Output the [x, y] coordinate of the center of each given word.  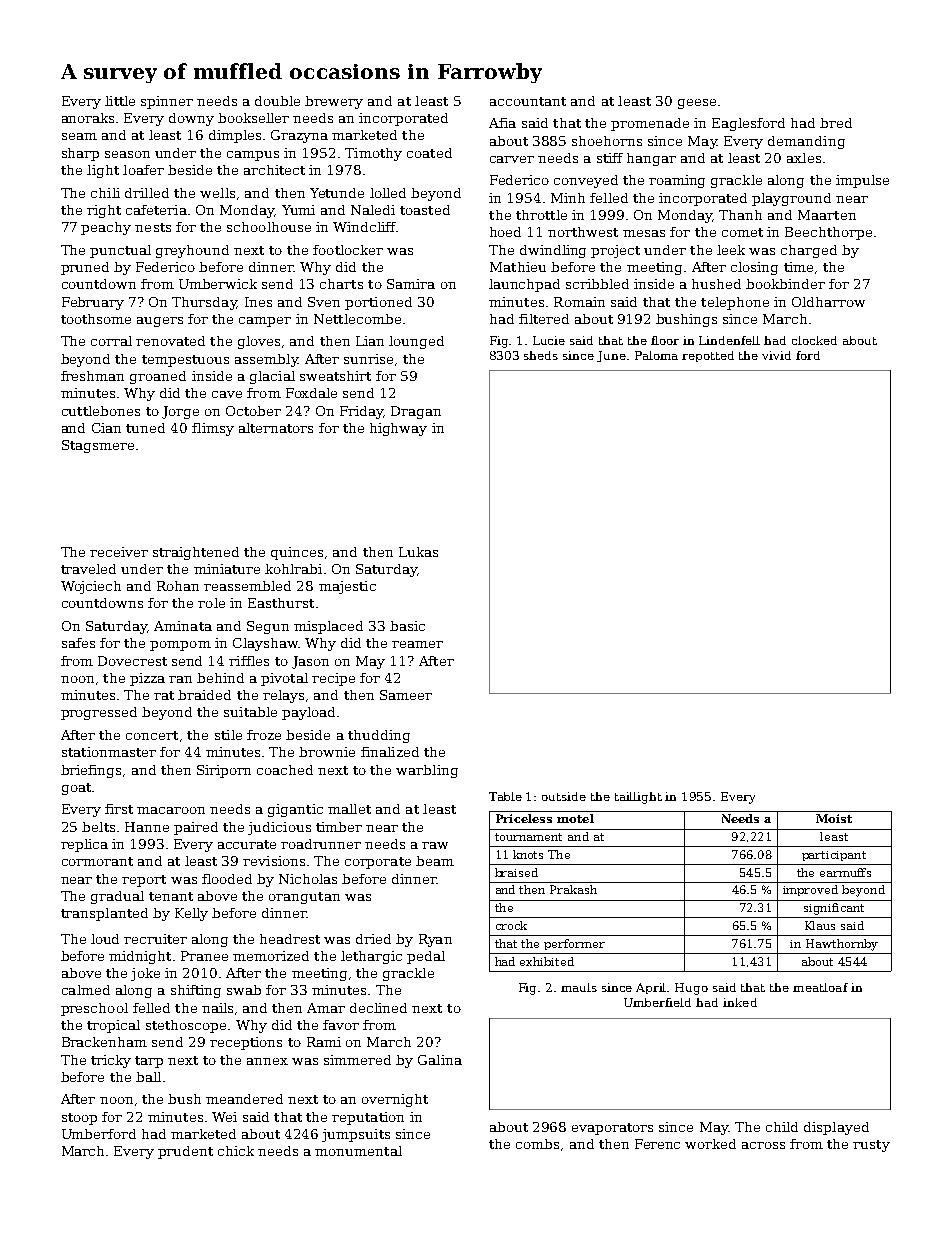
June [611, 356]
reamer [417, 644]
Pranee [204, 956]
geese [697, 104]
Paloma [656, 355]
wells [217, 193]
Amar [326, 1008]
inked [740, 1002]
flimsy [213, 429]
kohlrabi [293, 569]
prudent [185, 1152]
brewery [334, 102]
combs [537, 1144]
